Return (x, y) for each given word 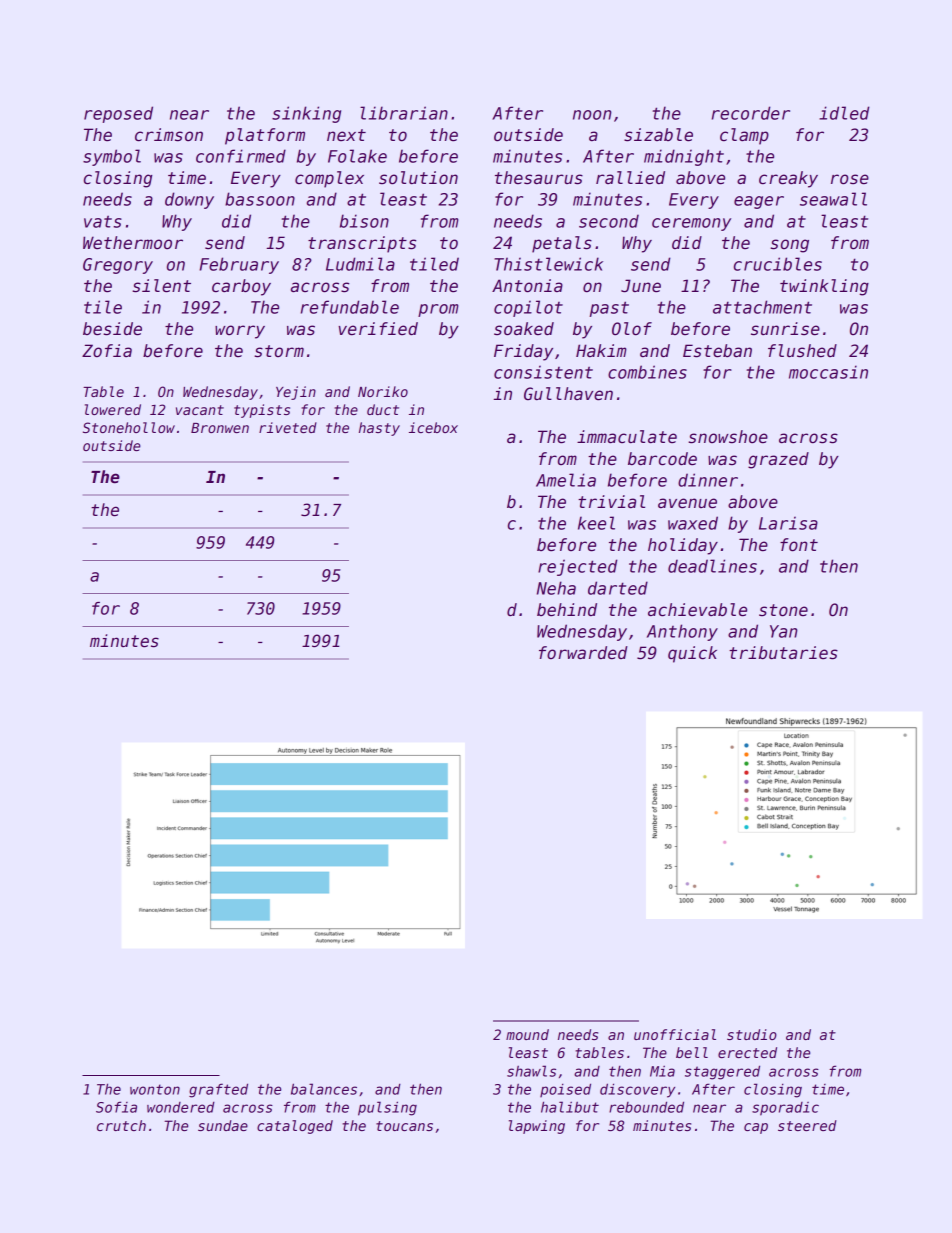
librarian (404, 113)
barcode (662, 459)
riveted (288, 427)
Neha (556, 588)
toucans (404, 1126)
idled (844, 113)
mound (527, 1034)
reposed (118, 114)
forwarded (583, 653)
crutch (121, 1125)
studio (752, 1034)
